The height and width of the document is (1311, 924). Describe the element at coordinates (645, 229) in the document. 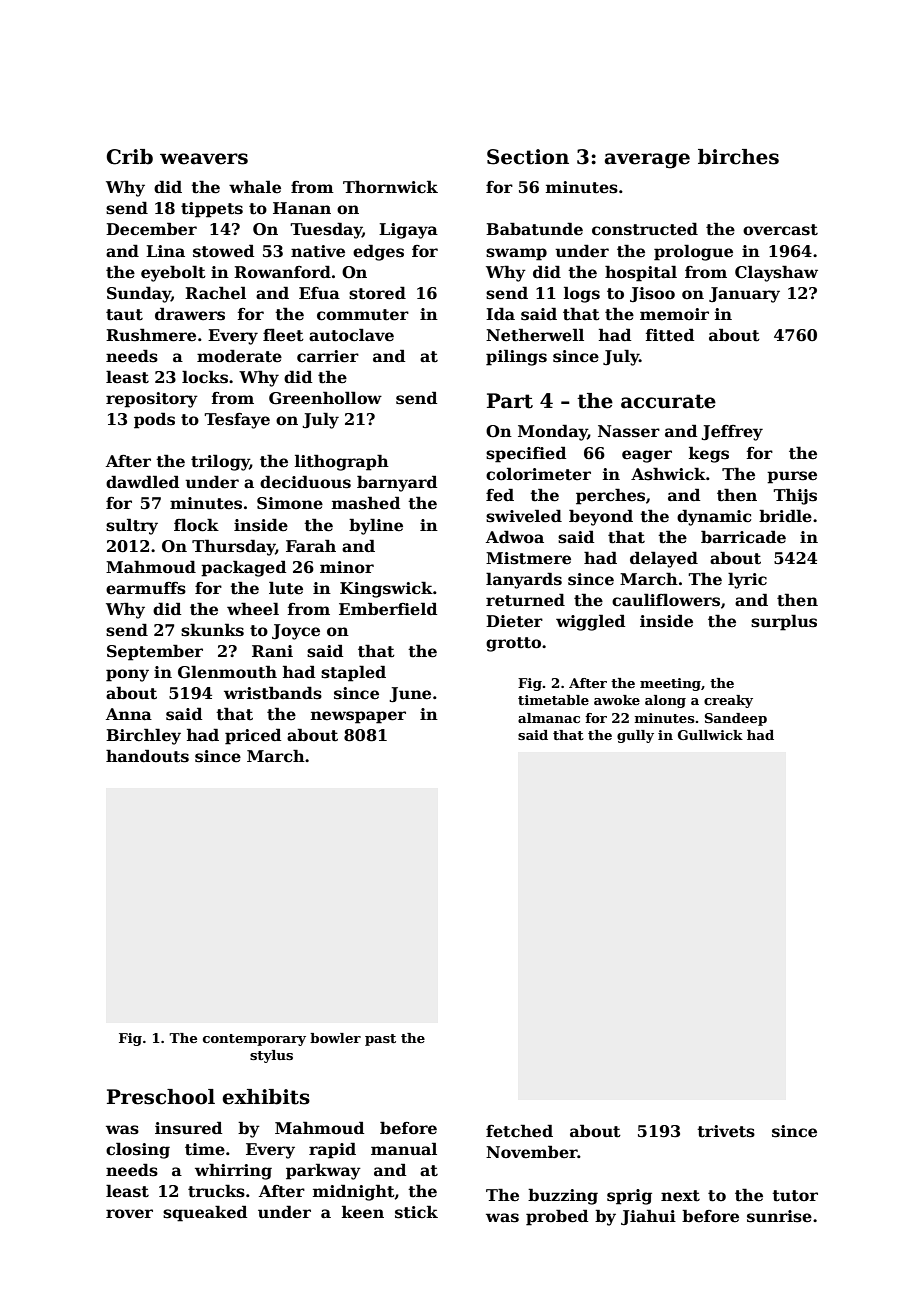

I see `constructed` at that location.
